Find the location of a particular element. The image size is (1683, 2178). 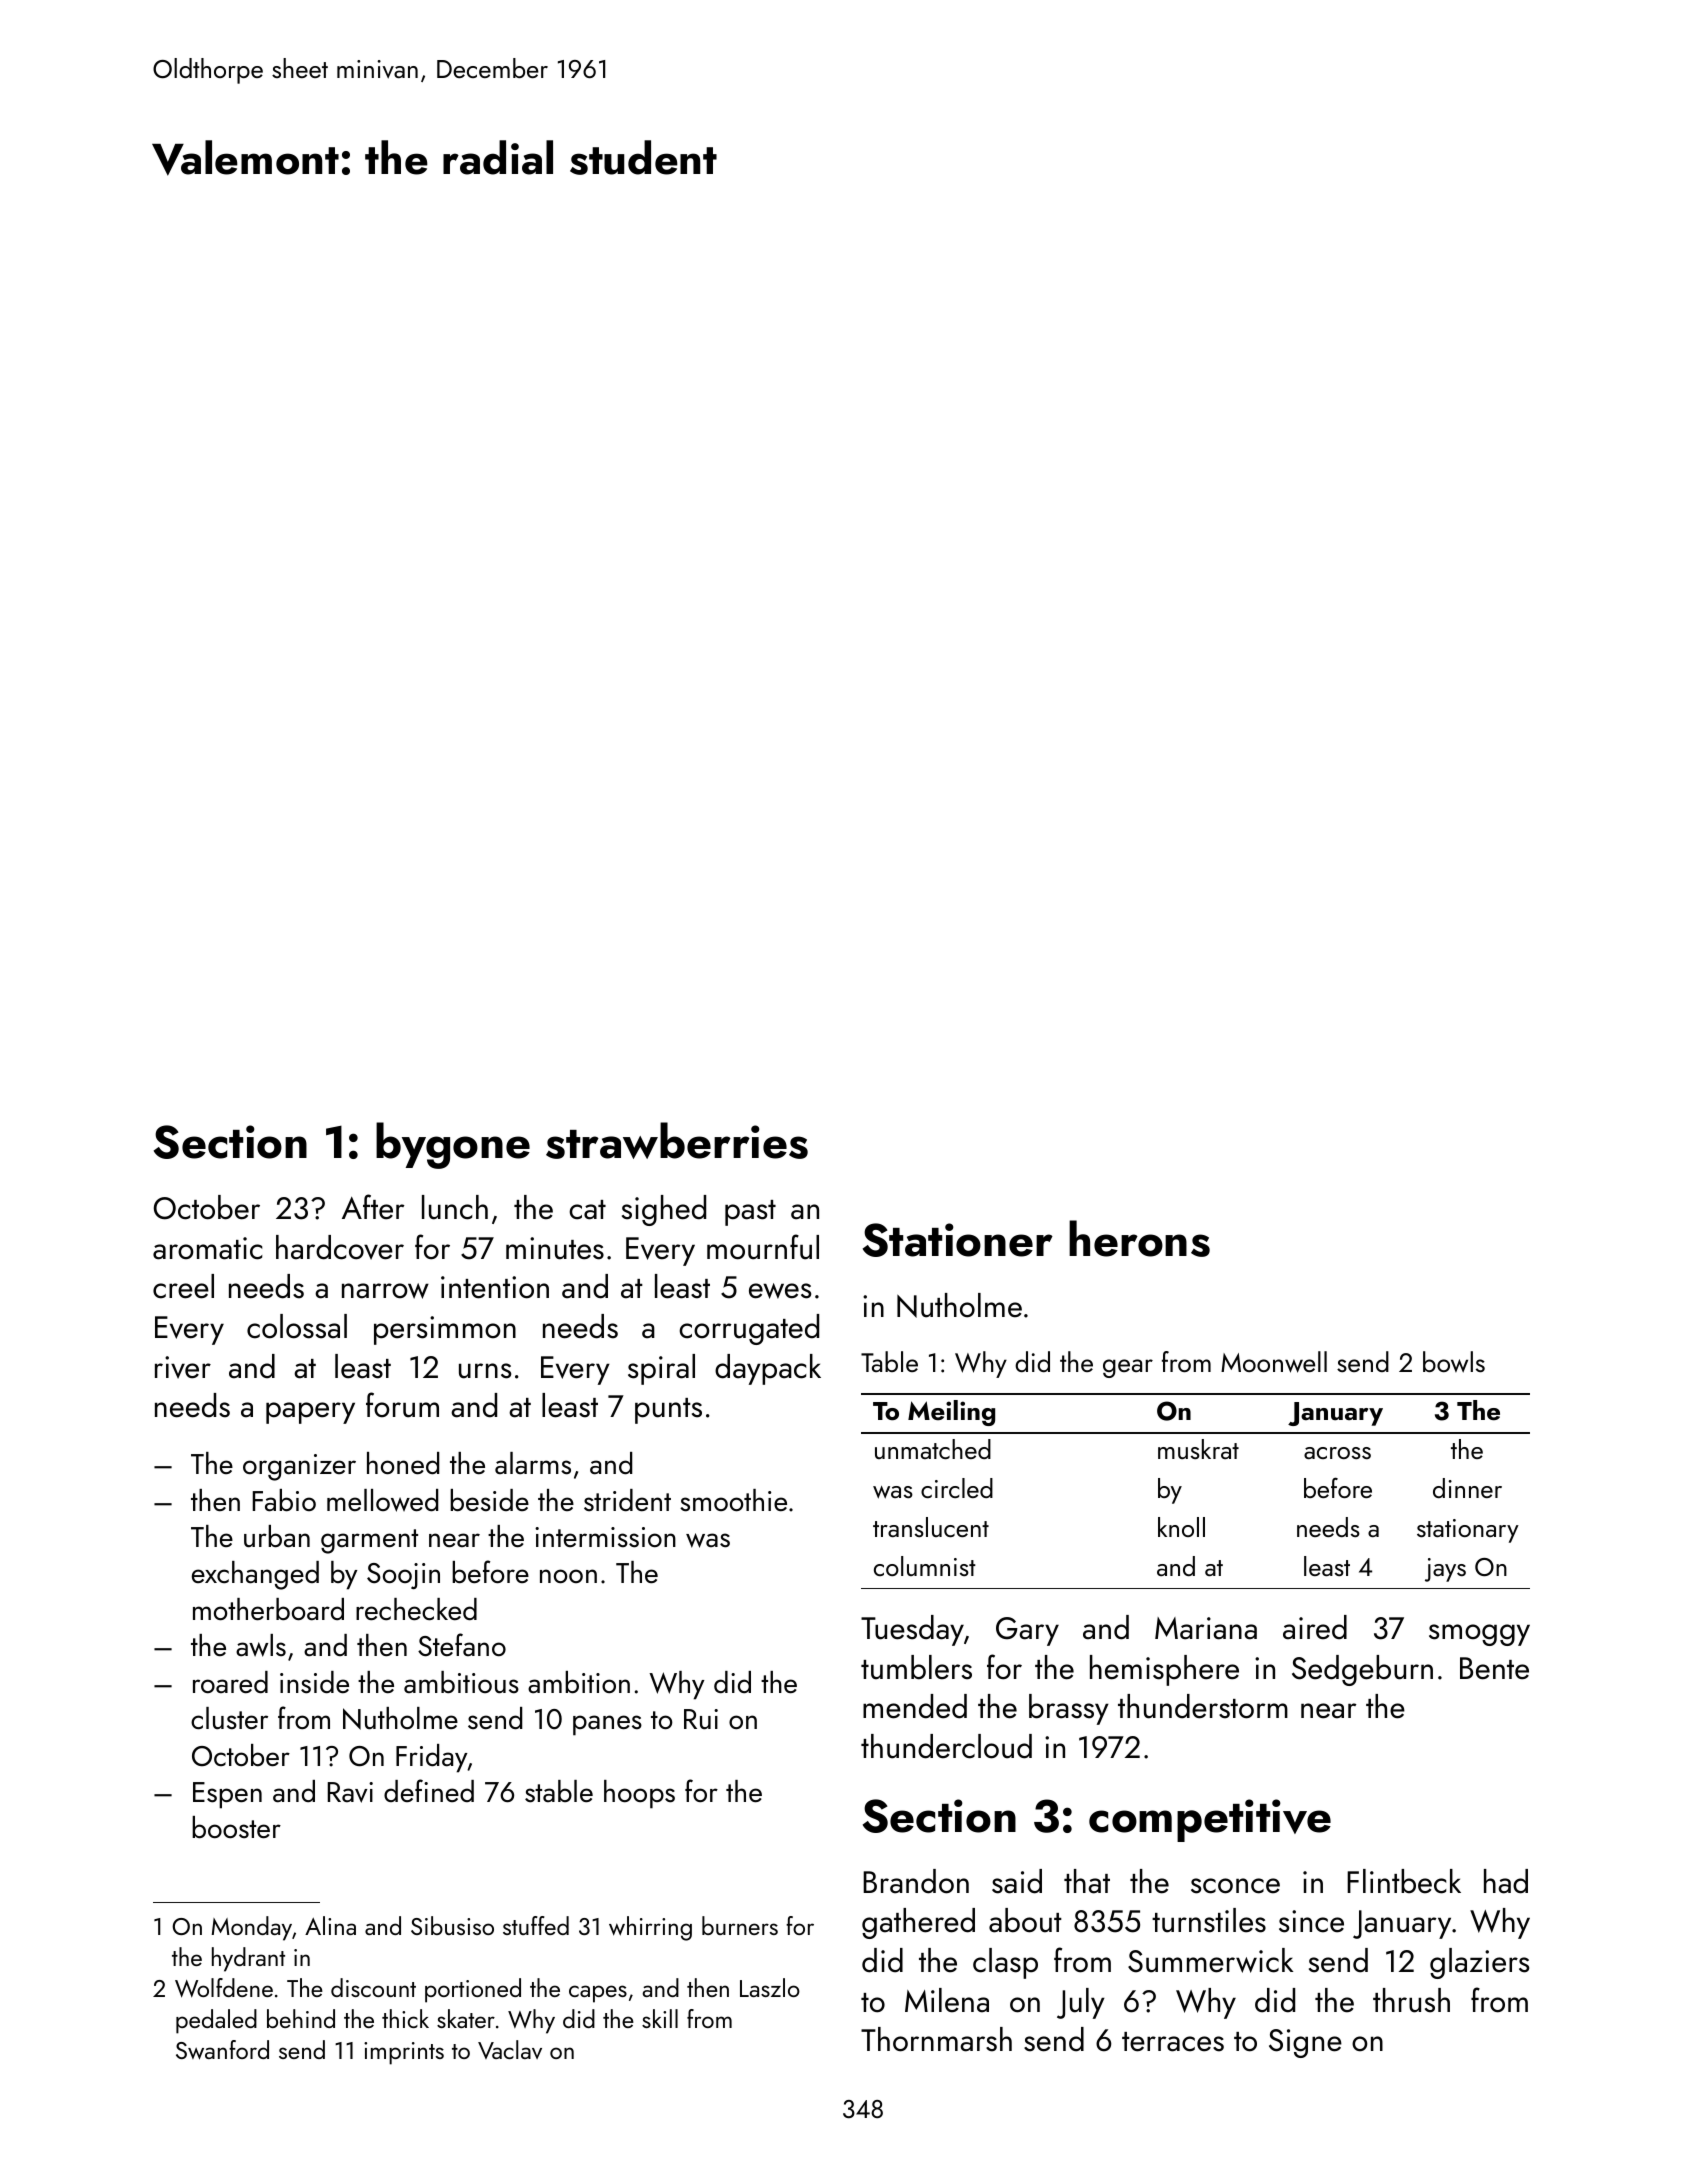

After is located at coordinates (373, 1207).
